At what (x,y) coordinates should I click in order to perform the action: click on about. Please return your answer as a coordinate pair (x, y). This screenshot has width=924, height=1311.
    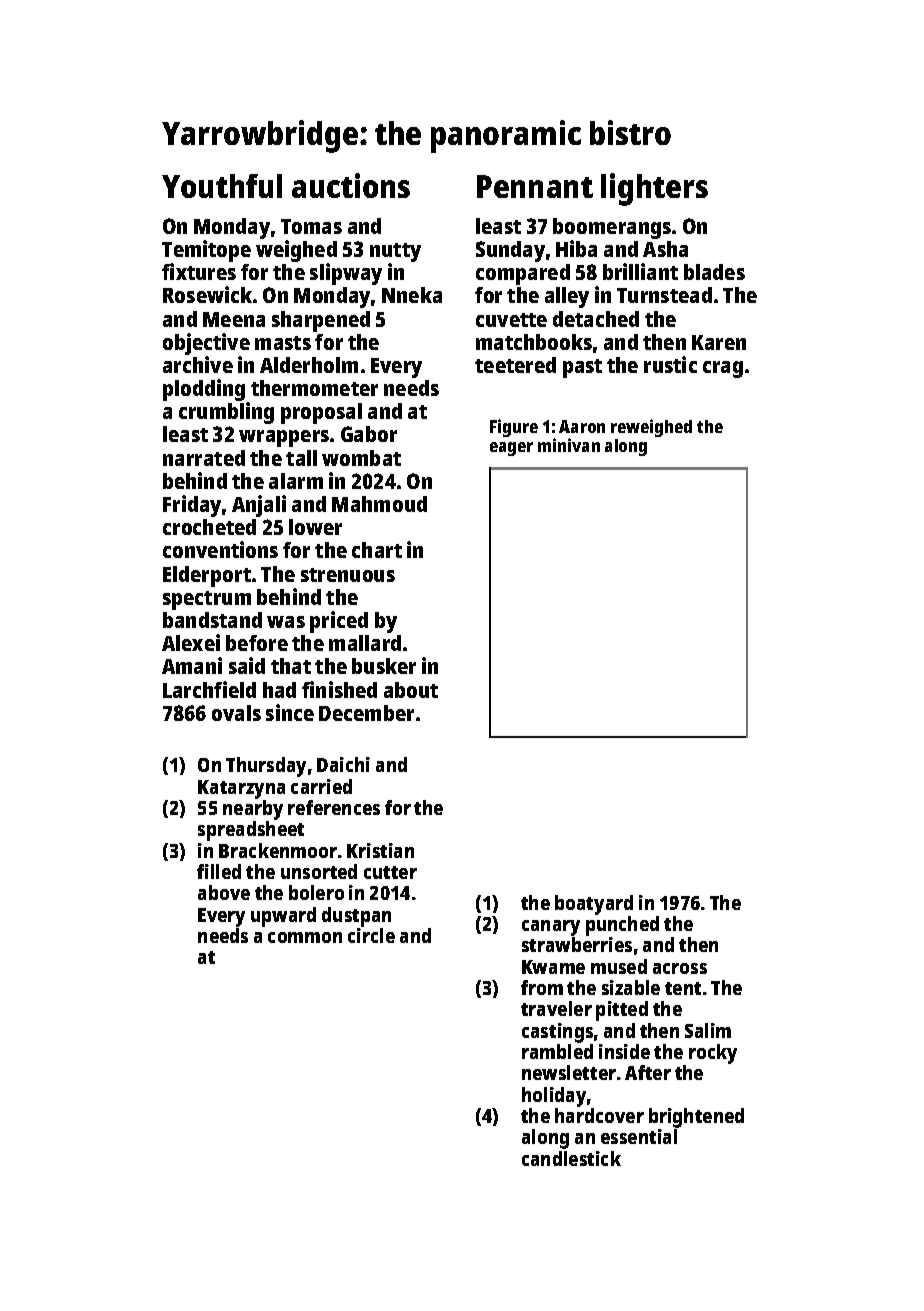
    Looking at the image, I should click on (411, 690).
